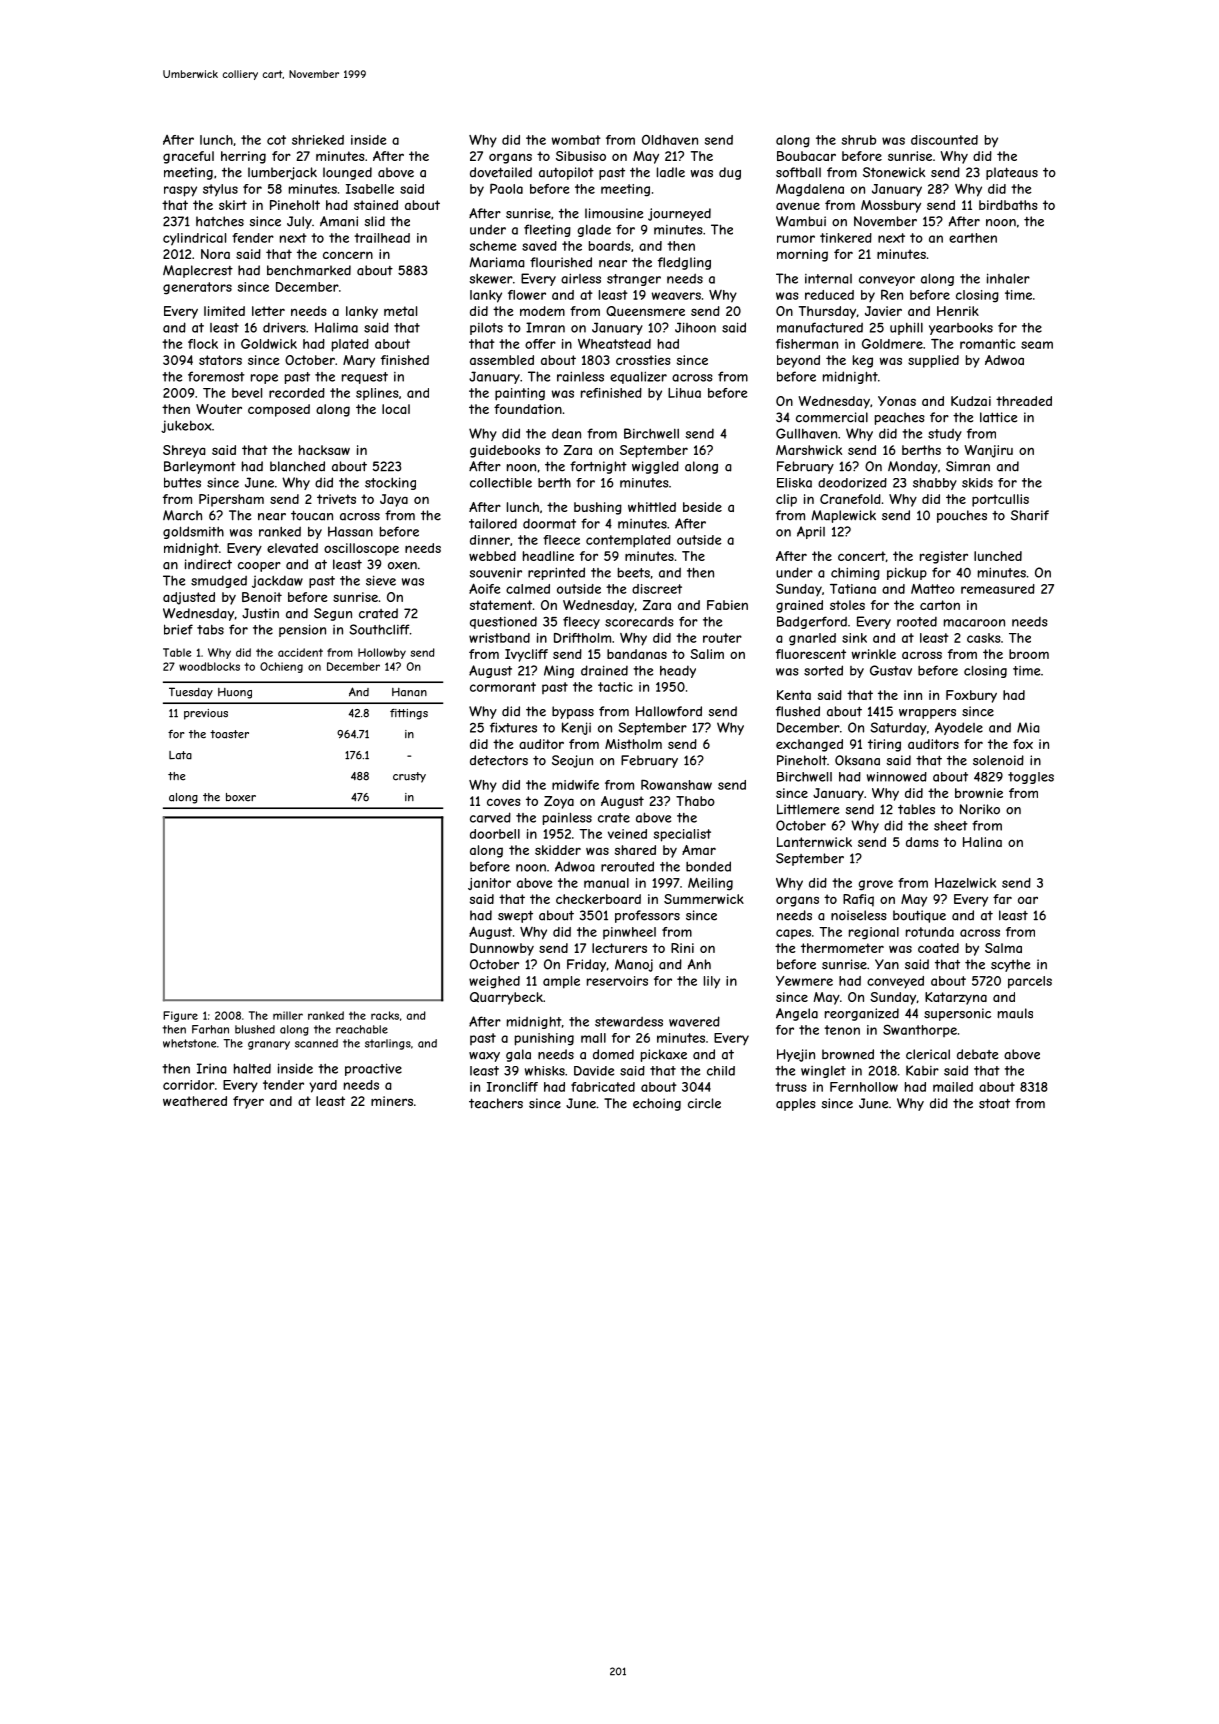 This screenshot has height=1724, width=1219. I want to click on fryer, so click(248, 1102).
